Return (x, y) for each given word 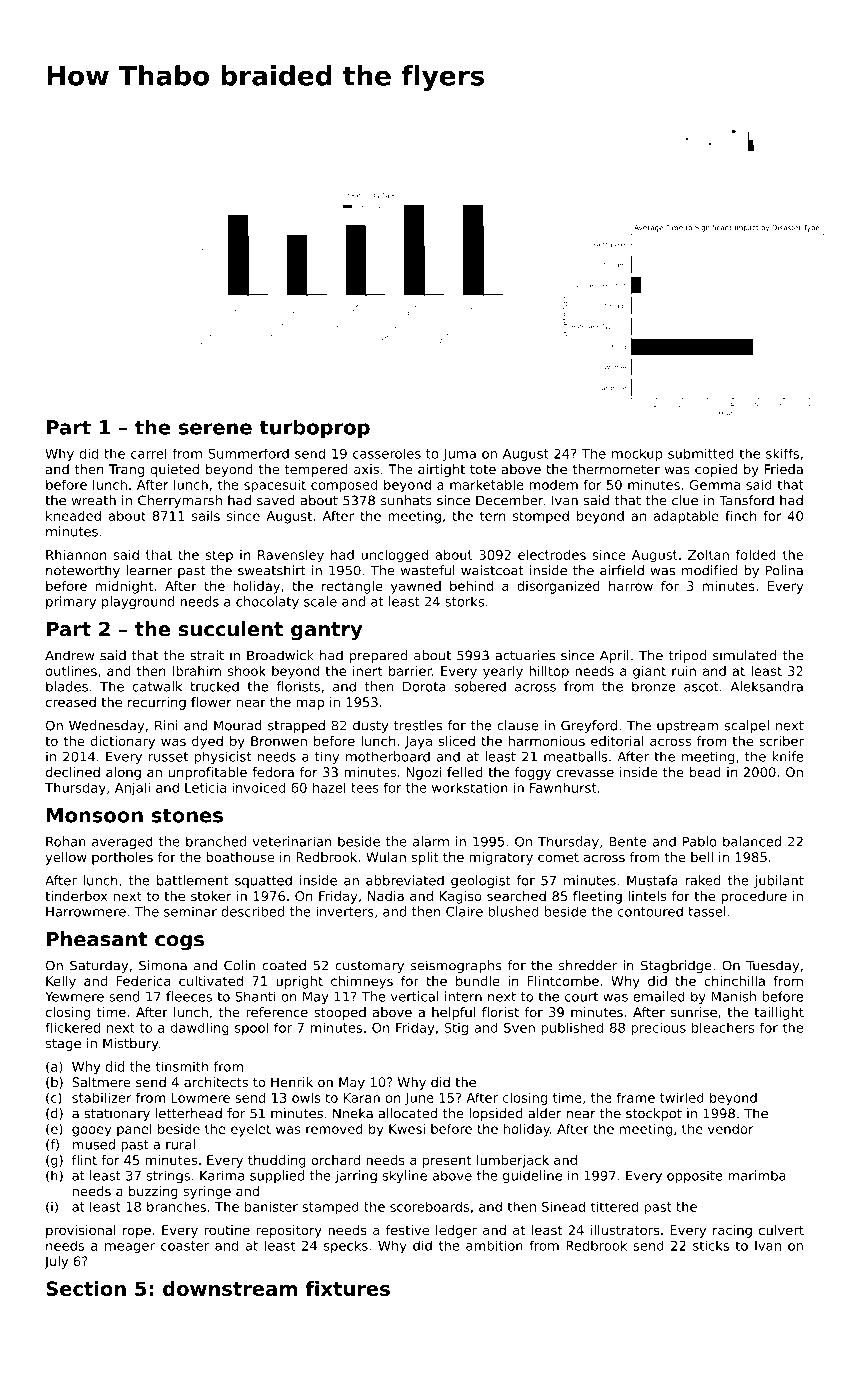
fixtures (347, 1288)
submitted (701, 453)
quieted (174, 470)
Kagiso (461, 897)
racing (732, 1231)
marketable (487, 484)
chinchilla (734, 980)
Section (86, 1288)
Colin (240, 965)
